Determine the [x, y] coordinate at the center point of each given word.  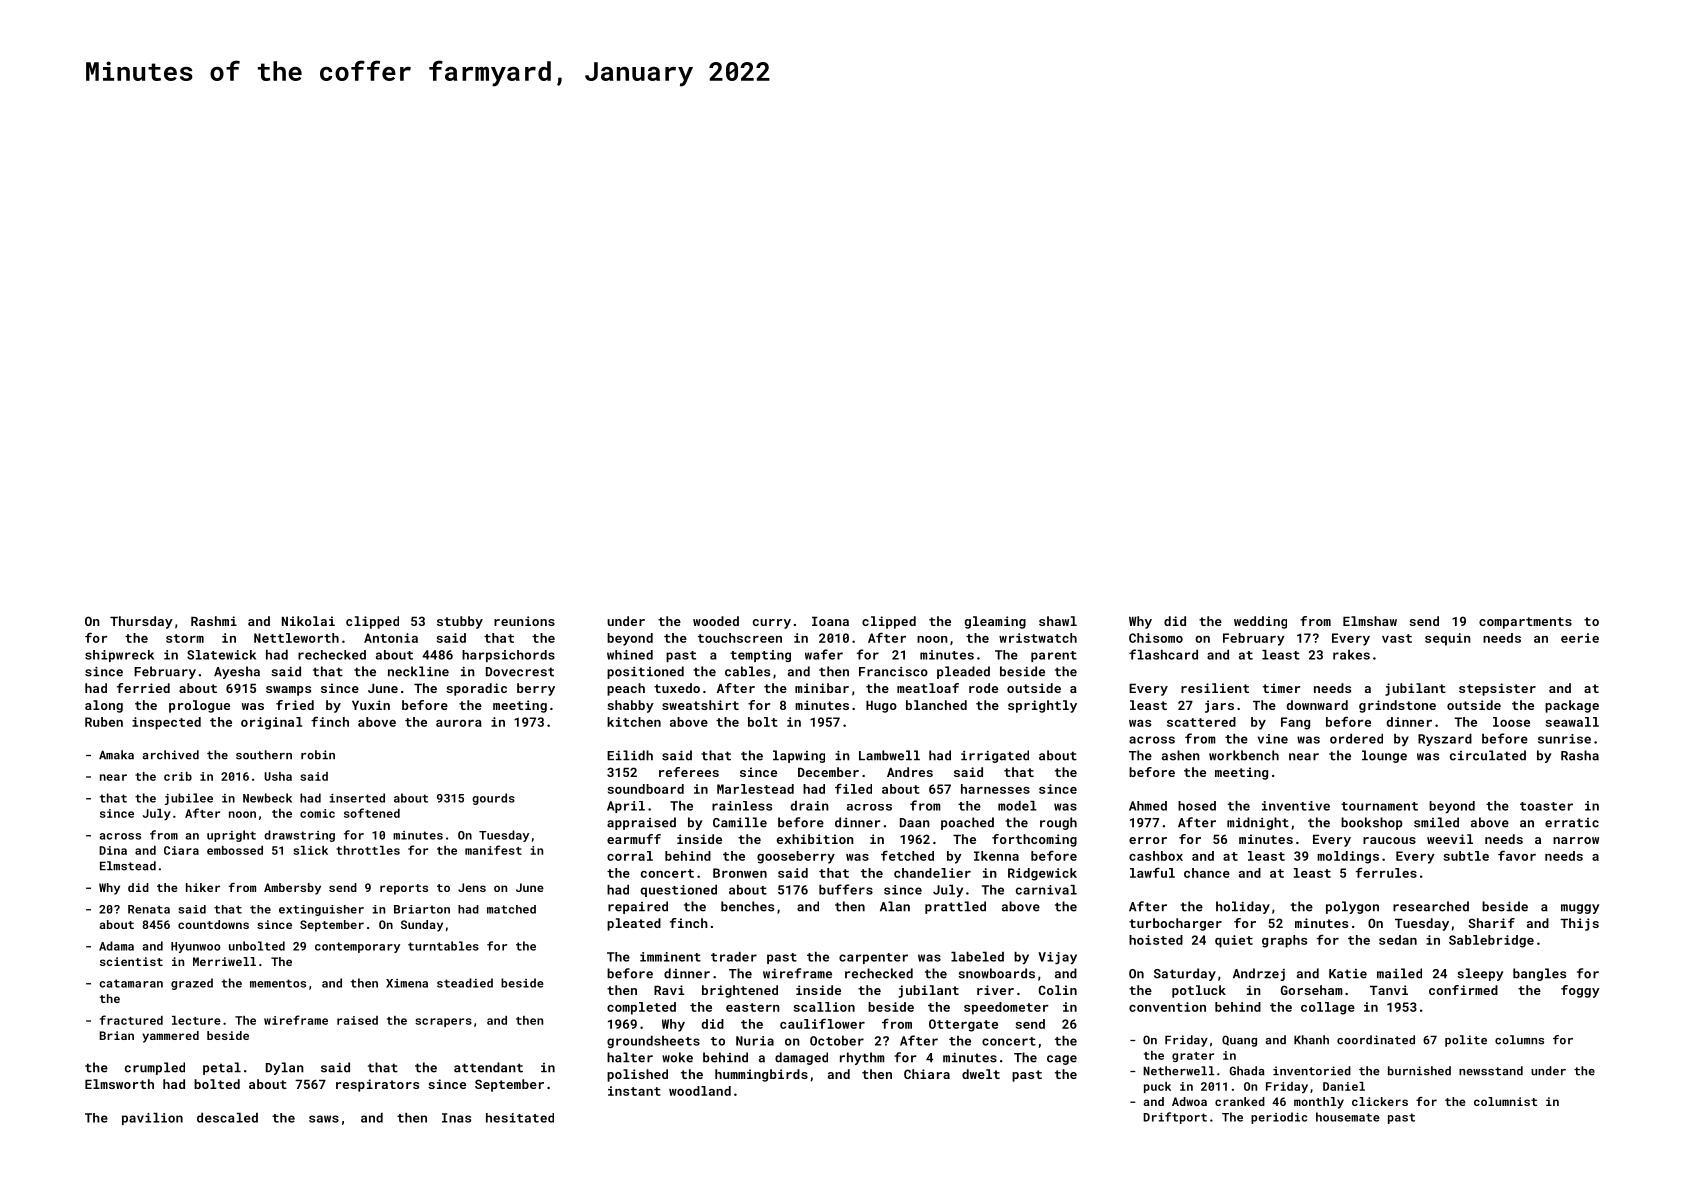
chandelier [932, 873]
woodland [700, 1091]
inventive [1296, 806]
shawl [1058, 621]
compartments [1525, 623]
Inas [456, 1118]
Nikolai [308, 621]
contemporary [357, 947]
